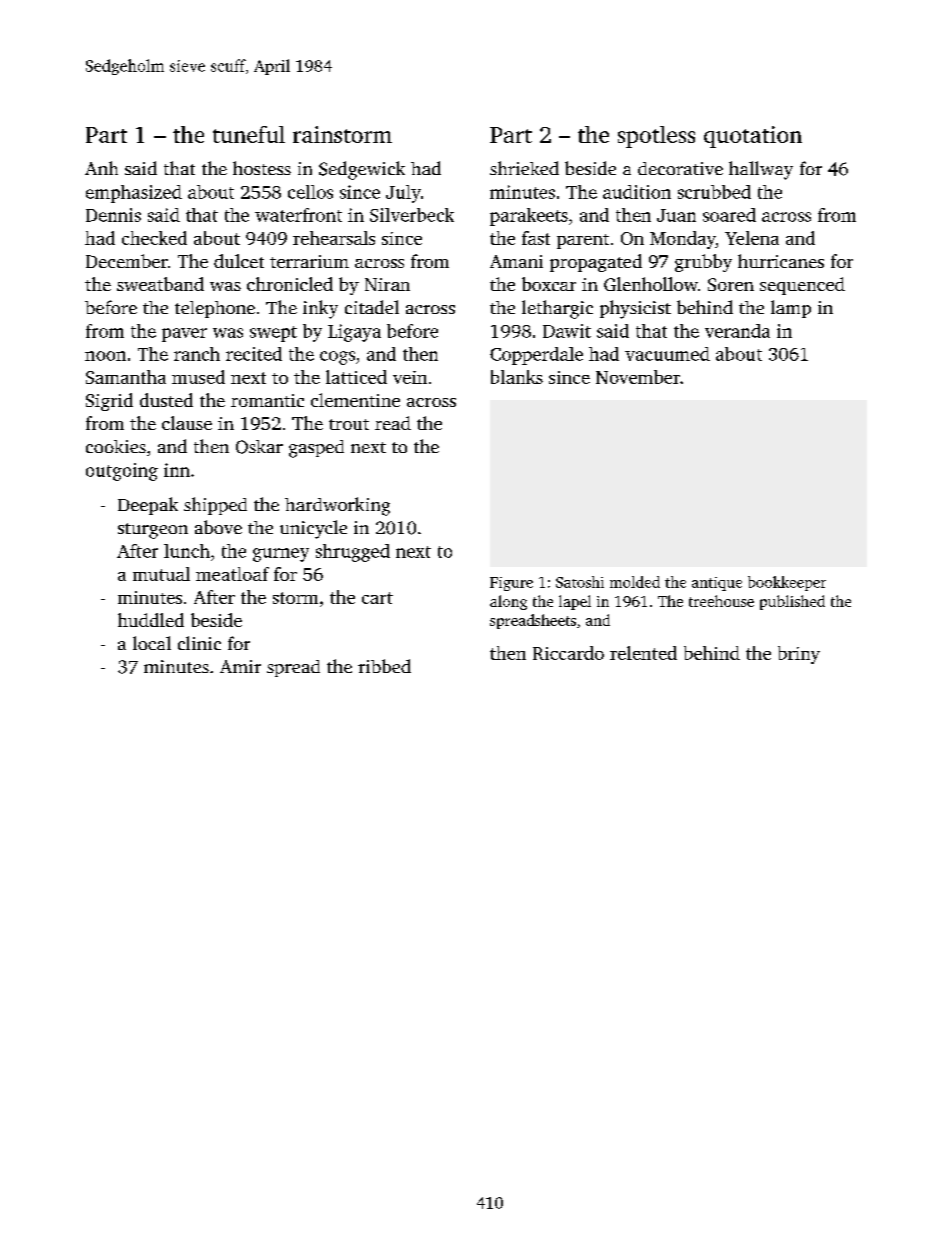 The image size is (952, 1233). Describe the element at coordinates (152, 643) in the screenshot. I see `local` at that location.
